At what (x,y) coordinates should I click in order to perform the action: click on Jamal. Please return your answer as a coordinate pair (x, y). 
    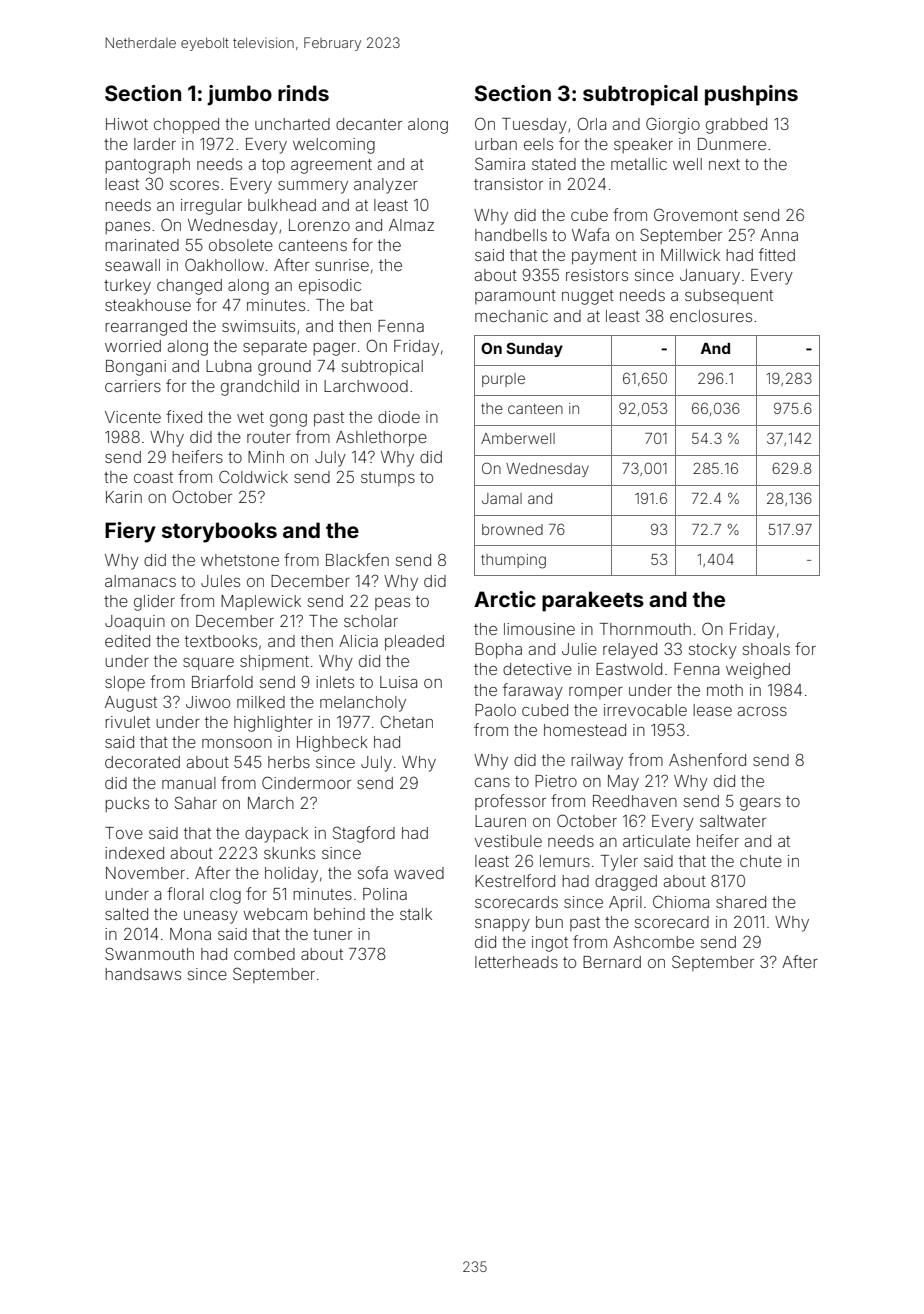
    Looking at the image, I should click on (502, 498).
